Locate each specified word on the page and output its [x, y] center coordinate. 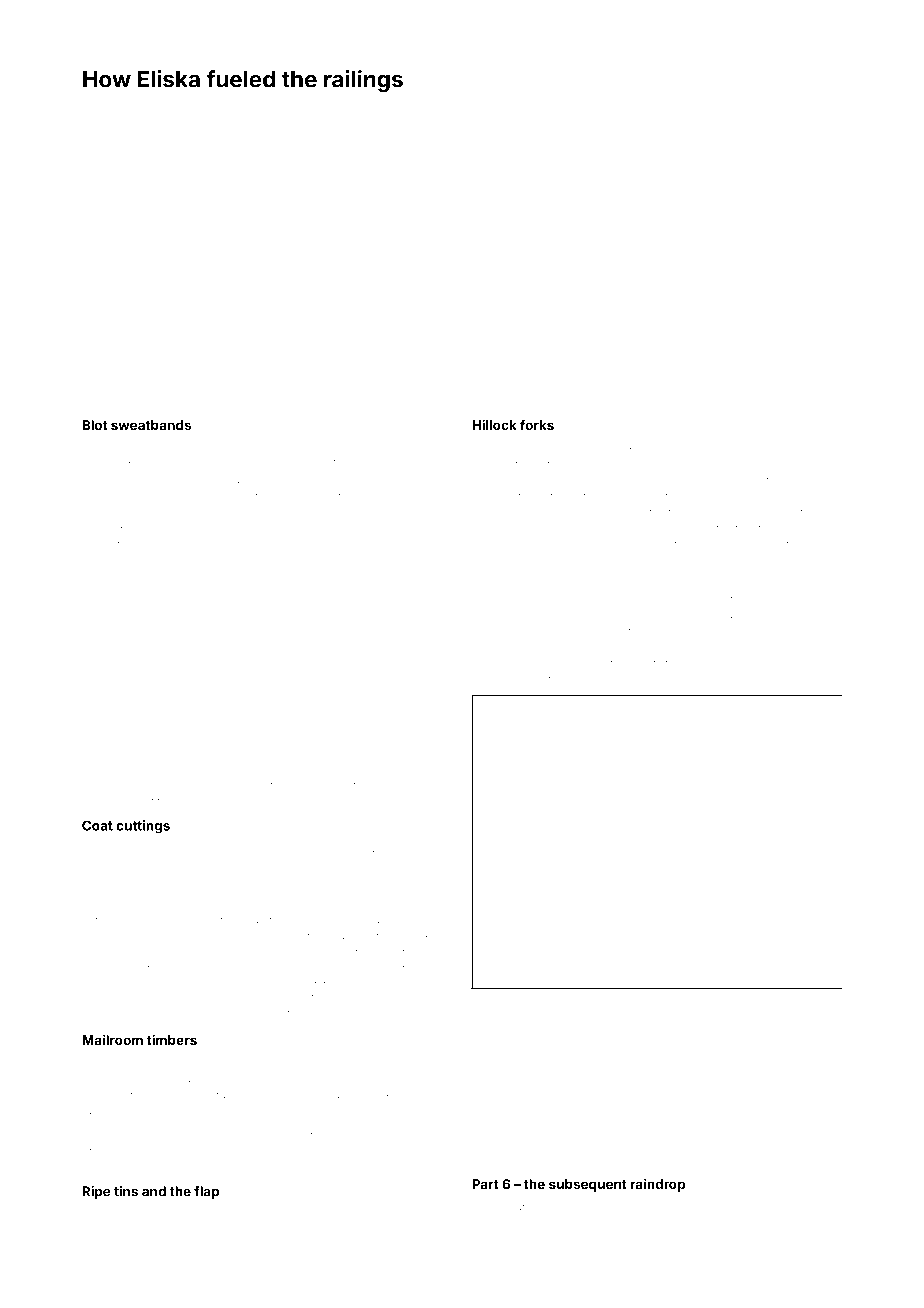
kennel [746, 679]
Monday [627, 616]
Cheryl [317, 448]
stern [252, 1151]
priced [173, 801]
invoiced [365, 480]
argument [422, 786]
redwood [494, 615]
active [817, 496]
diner [166, 968]
